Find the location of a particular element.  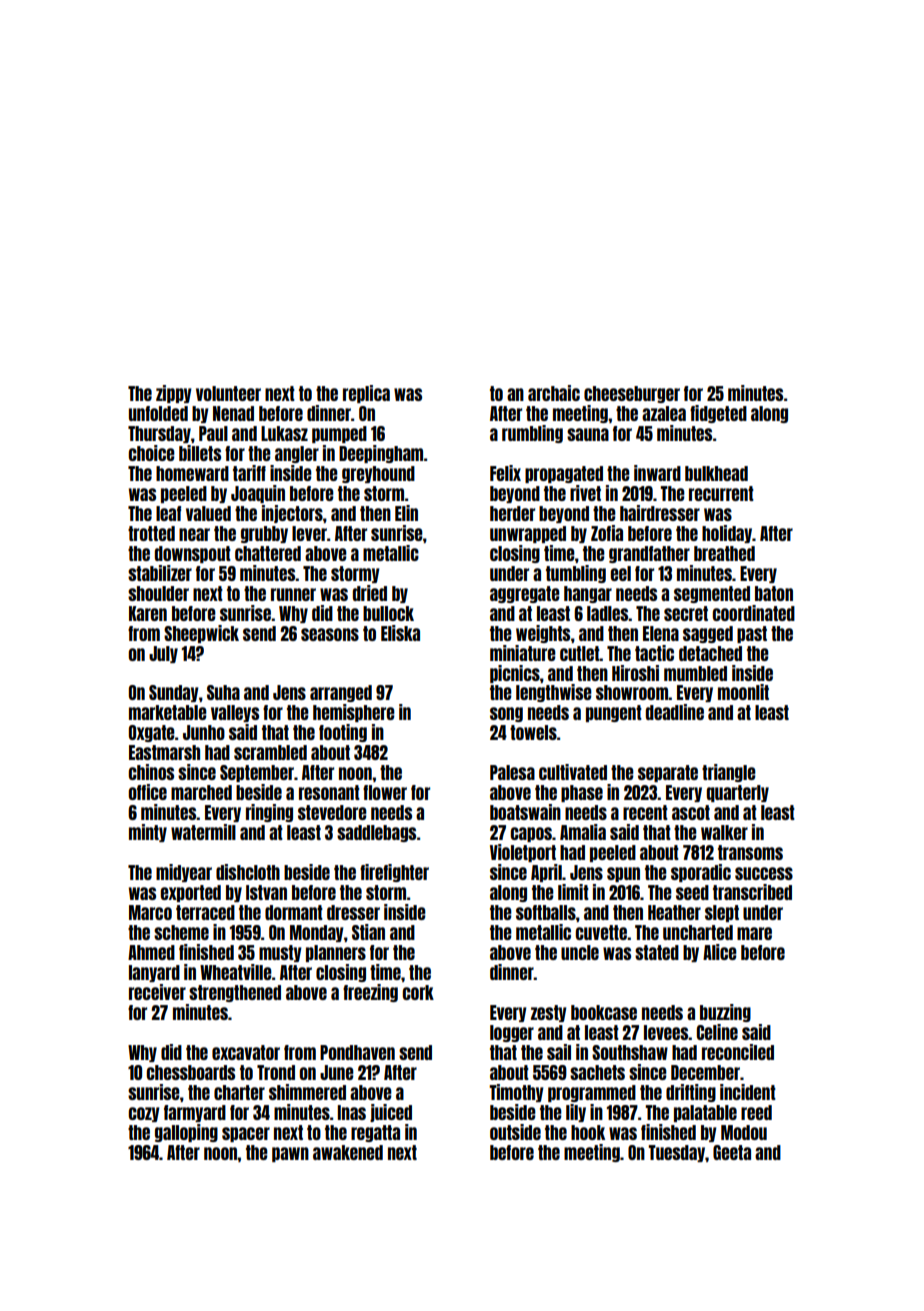

September is located at coordinates (257, 773).
